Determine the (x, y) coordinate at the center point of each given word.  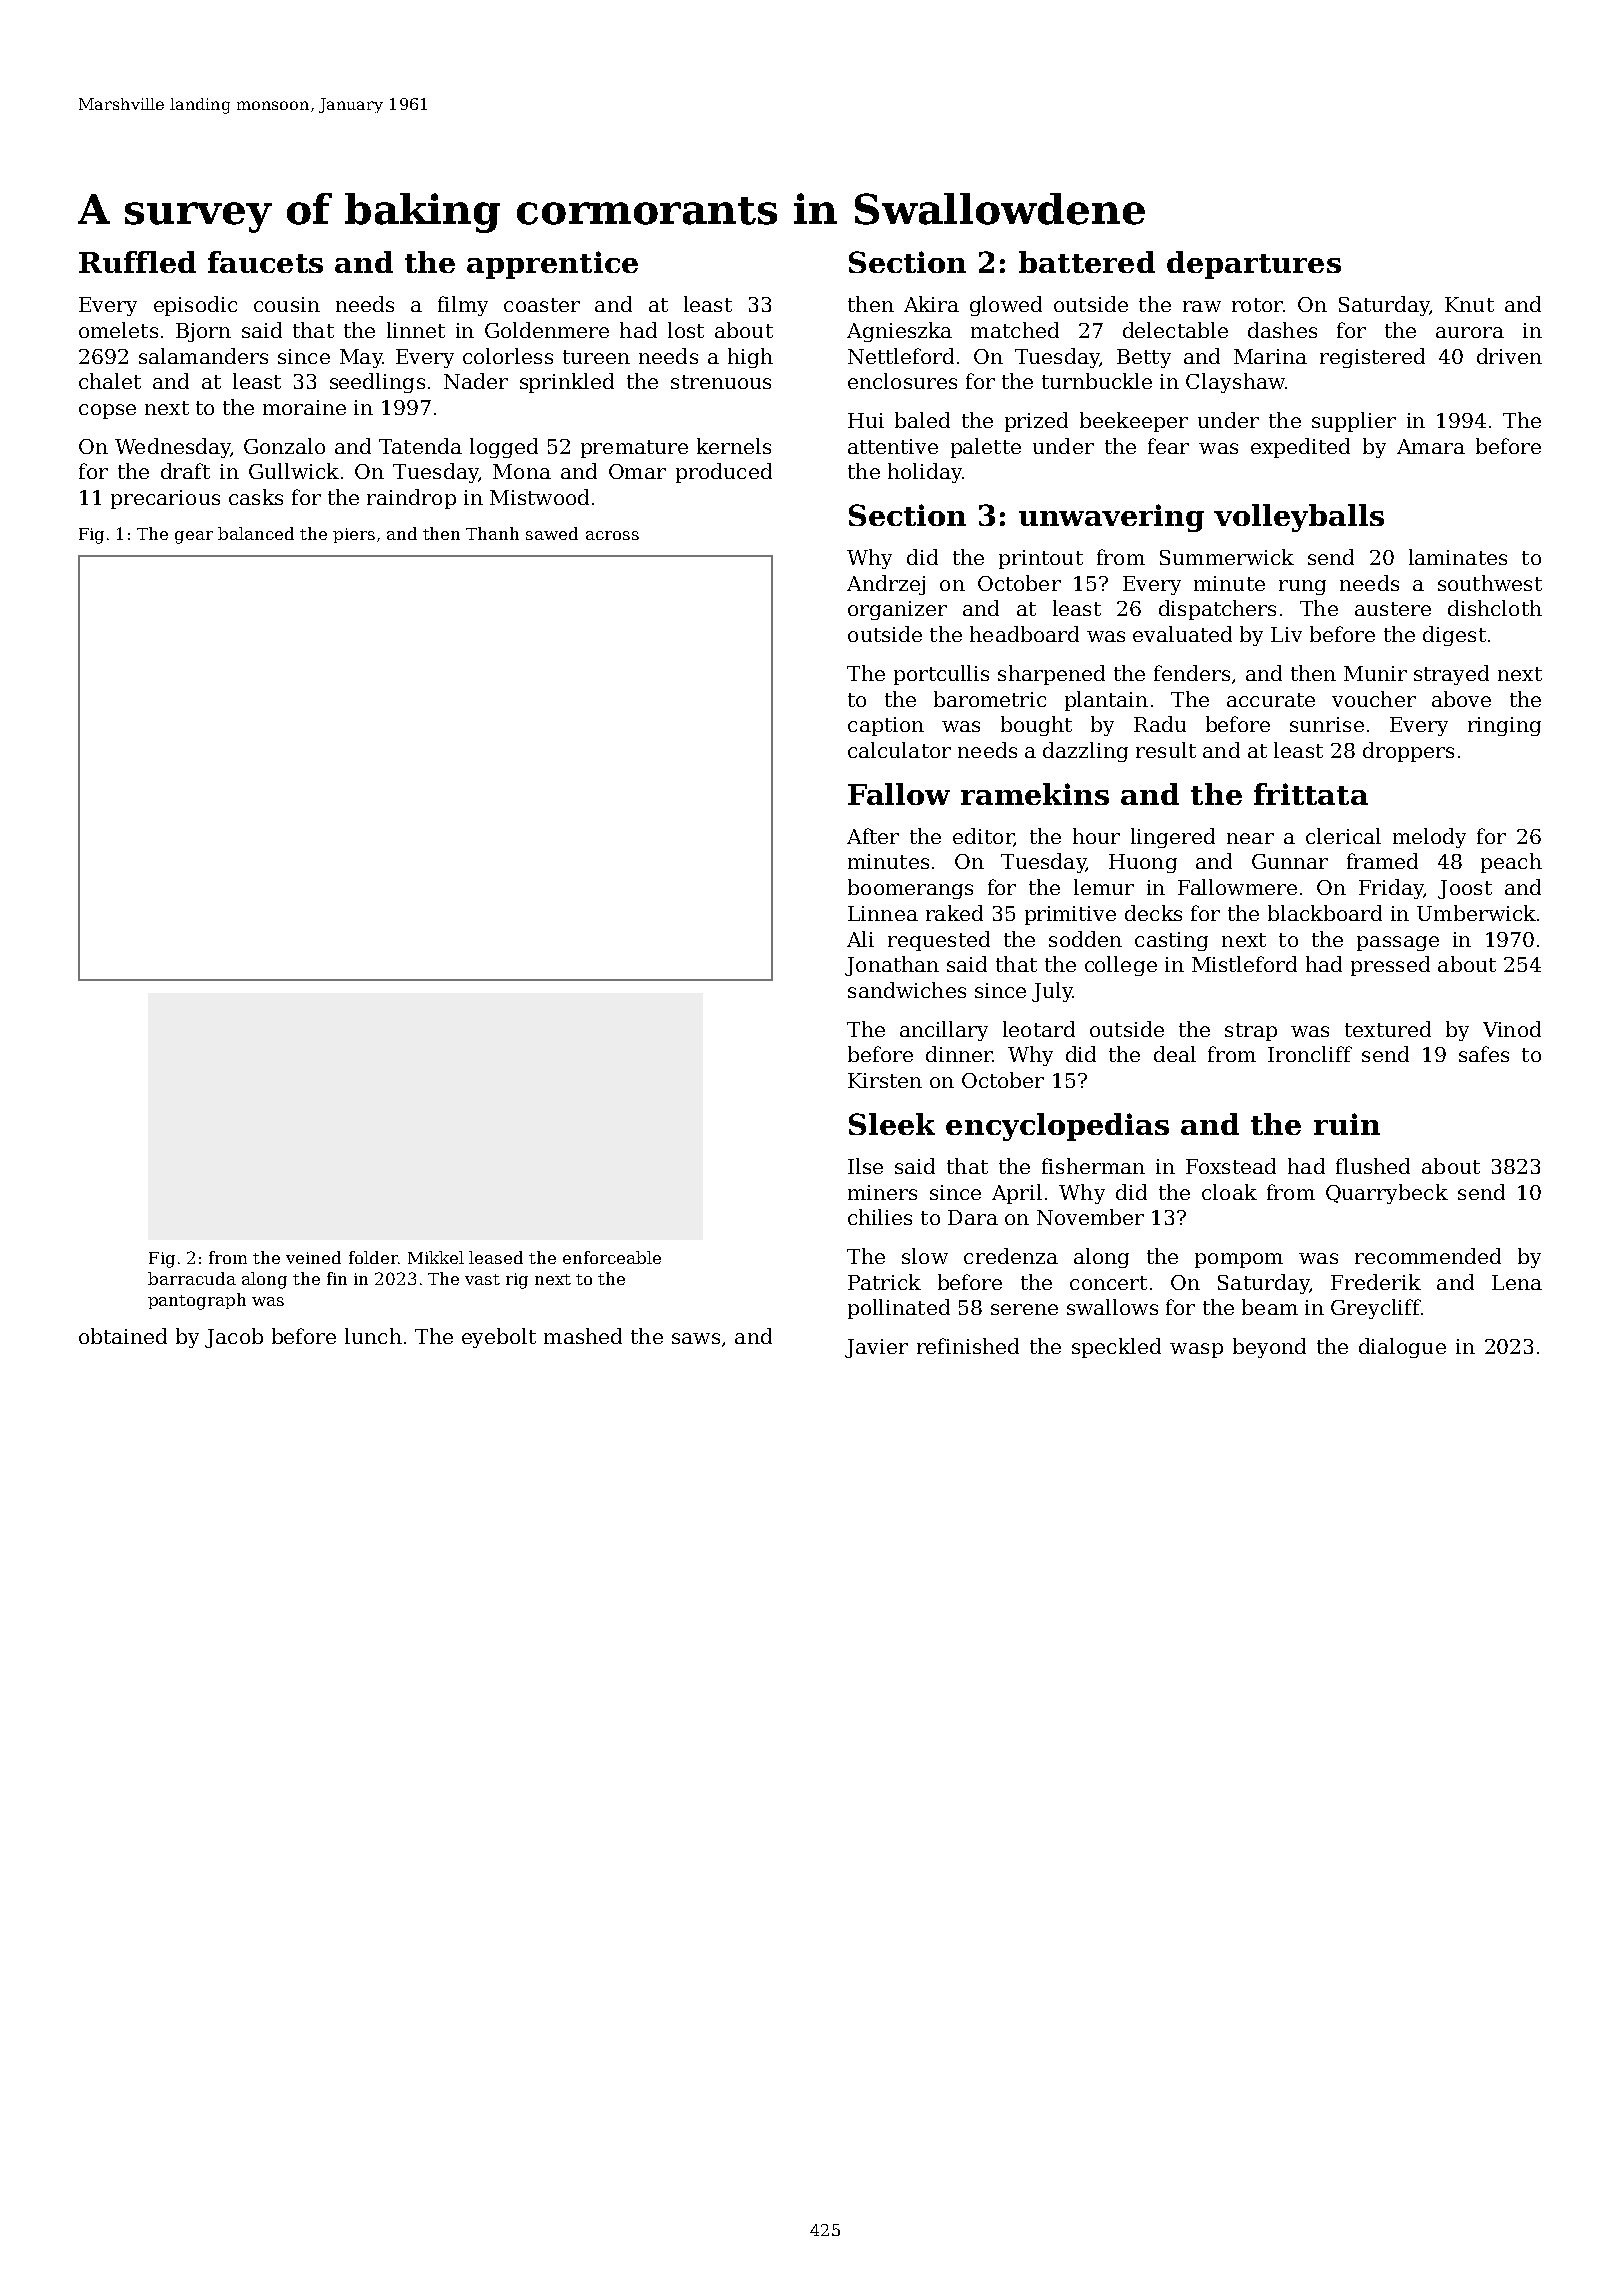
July (1052, 992)
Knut (1469, 304)
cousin (287, 304)
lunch (373, 1336)
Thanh (492, 533)
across (612, 535)
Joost (1465, 889)
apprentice (552, 265)
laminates (1458, 557)
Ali (860, 939)
